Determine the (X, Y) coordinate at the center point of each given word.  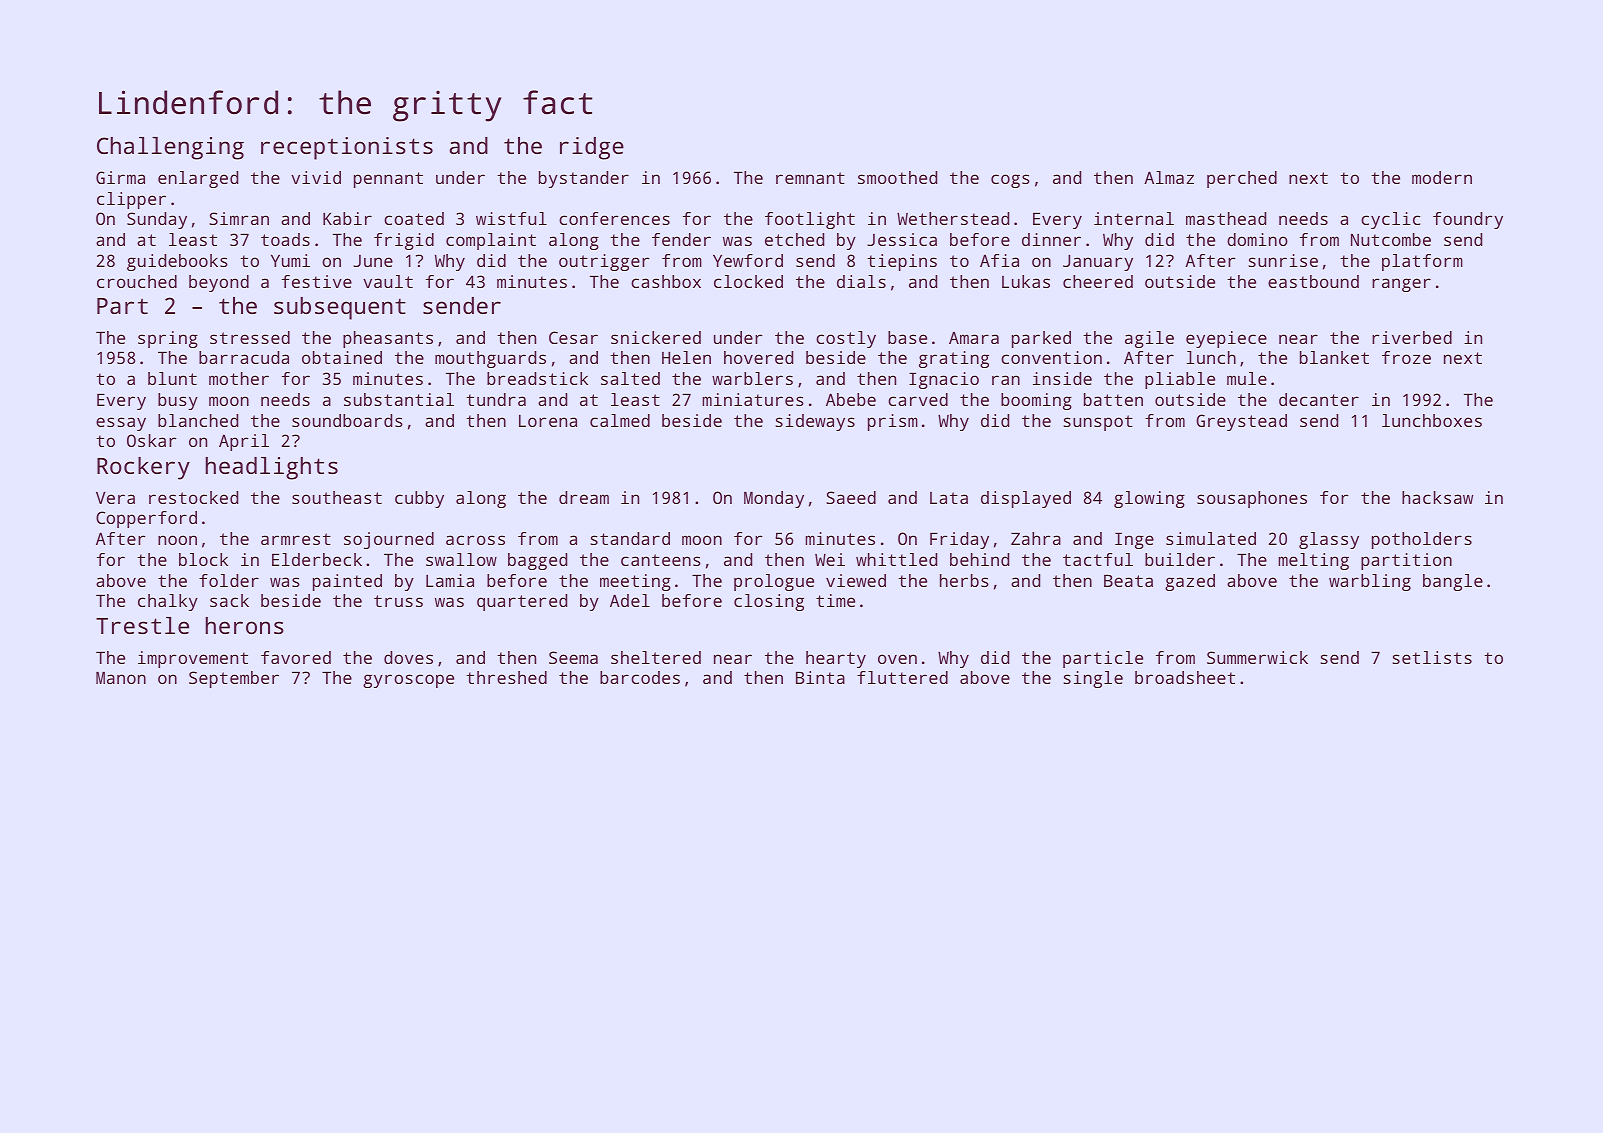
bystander (584, 179)
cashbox (666, 281)
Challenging (170, 148)
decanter (1319, 399)
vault (388, 281)
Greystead (1241, 422)
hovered (758, 357)
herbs (964, 580)
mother (239, 378)
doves (408, 657)
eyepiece (1226, 339)
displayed (1026, 499)
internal (1134, 218)
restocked (193, 497)
